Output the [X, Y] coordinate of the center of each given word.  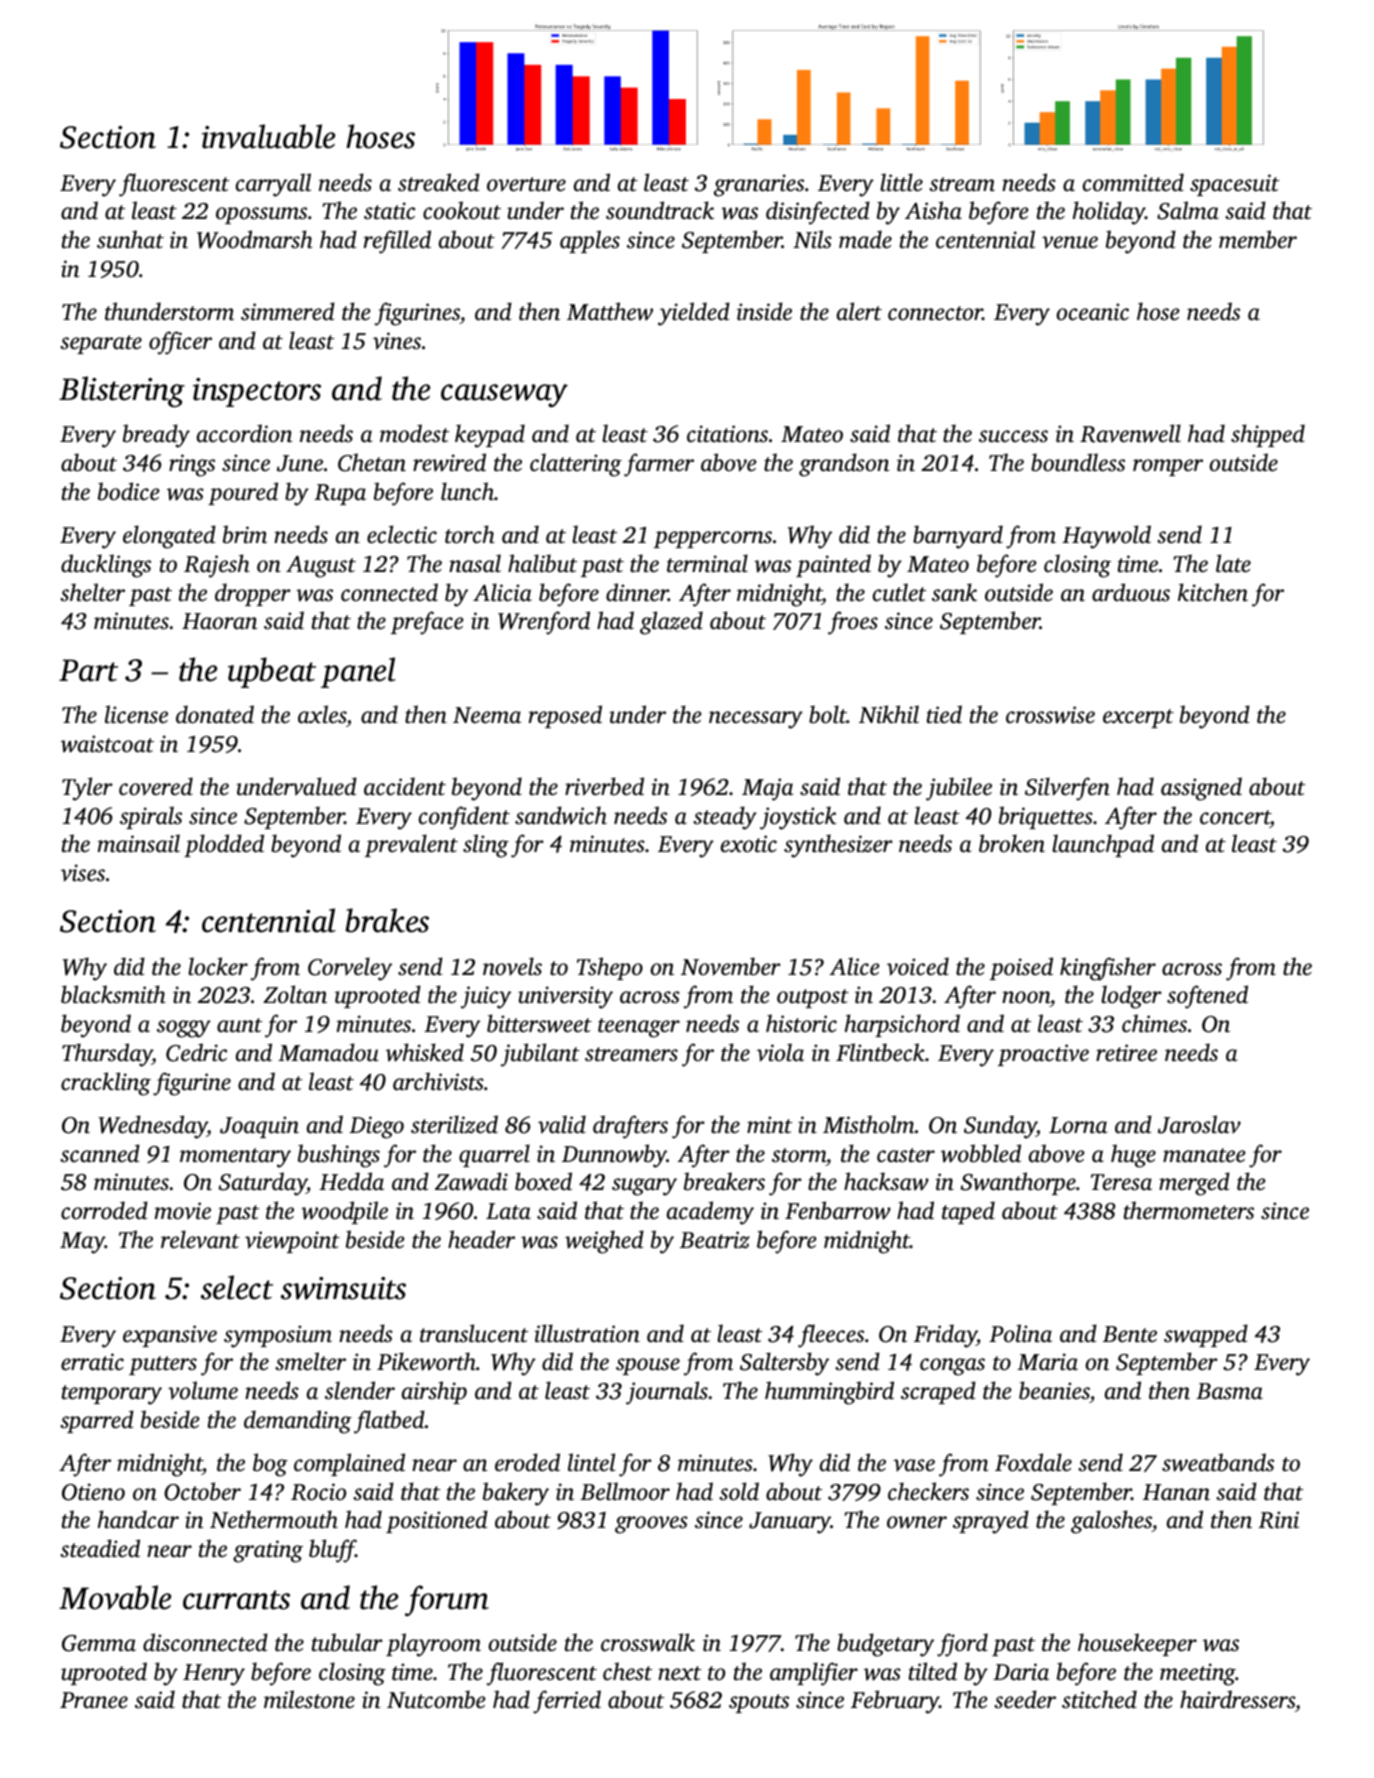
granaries [759, 185]
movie [183, 1211]
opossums [261, 215]
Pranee [94, 1700]
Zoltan [295, 994]
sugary [644, 1187]
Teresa [1121, 1182]
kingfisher [1108, 969]
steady [725, 818]
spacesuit [1234, 185]
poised [1021, 968]
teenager [639, 1028]
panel [358, 672]
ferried [567, 1702]
